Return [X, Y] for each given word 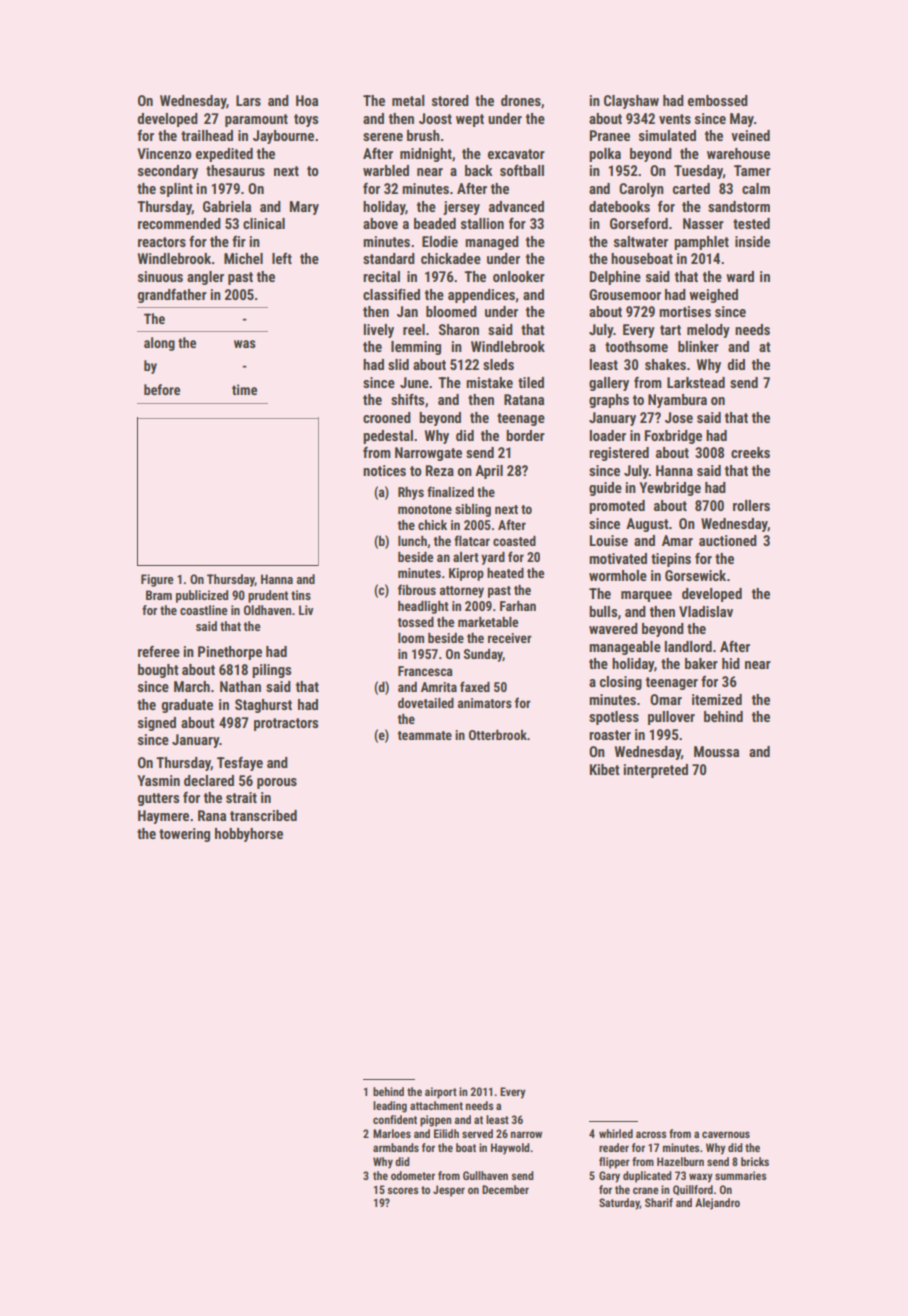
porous [277, 783]
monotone [425, 509]
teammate [424, 735]
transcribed [263, 815]
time [244, 389]
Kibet [605, 769]
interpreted [656, 771]
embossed [718, 100]
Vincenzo [164, 153]
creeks [750, 452]
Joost [435, 118]
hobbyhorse [249, 835]
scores [403, 1190]
